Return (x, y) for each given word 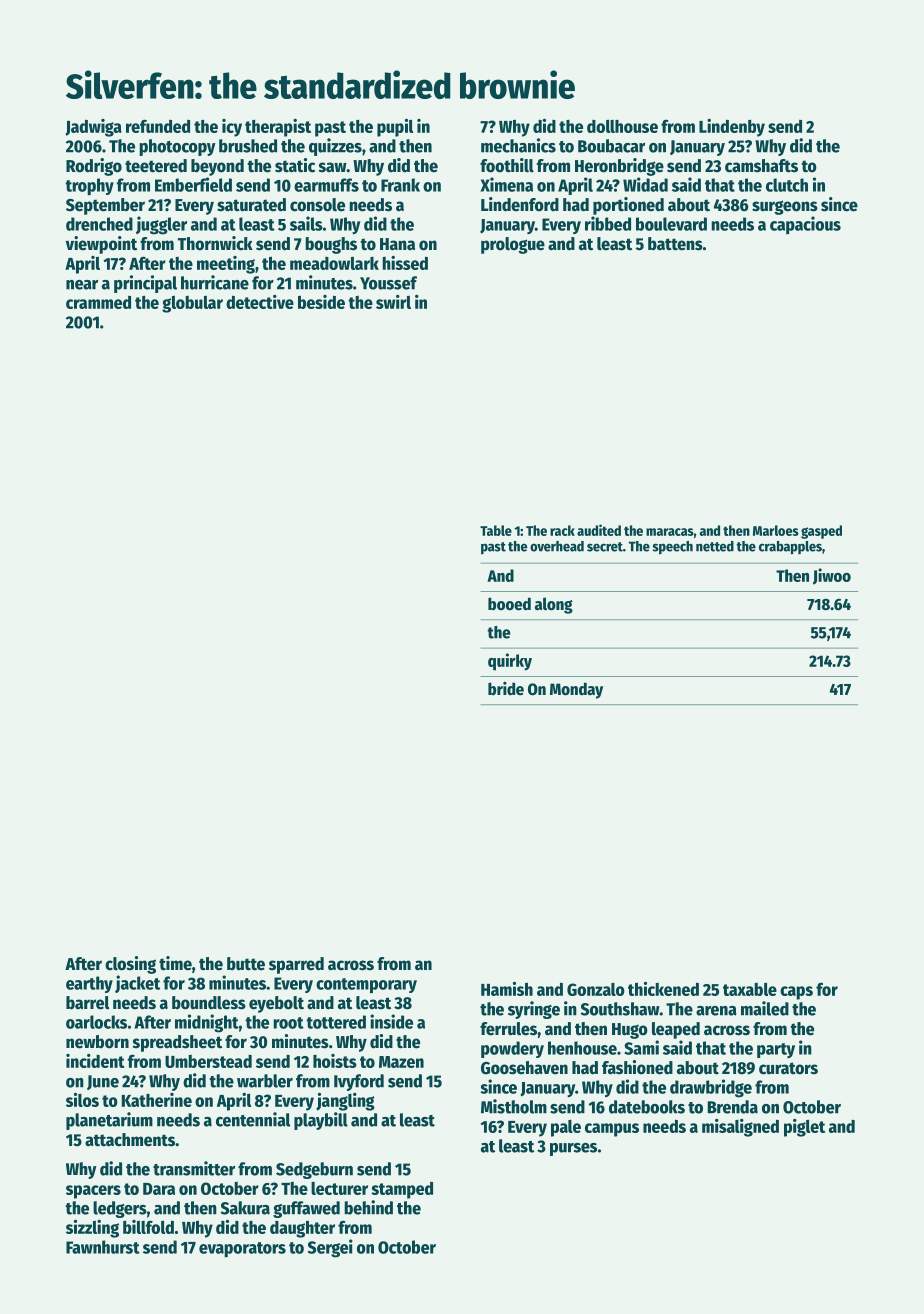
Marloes (776, 530)
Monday (576, 690)
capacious (805, 225)
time (175, 963)
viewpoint (101, 245)
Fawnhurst (103, 1247)
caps (796, 993)
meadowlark (334, 263)
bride (506, 689)
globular (192, 304)
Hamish (507, 989)
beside (321, 302)
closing (130, 965)
